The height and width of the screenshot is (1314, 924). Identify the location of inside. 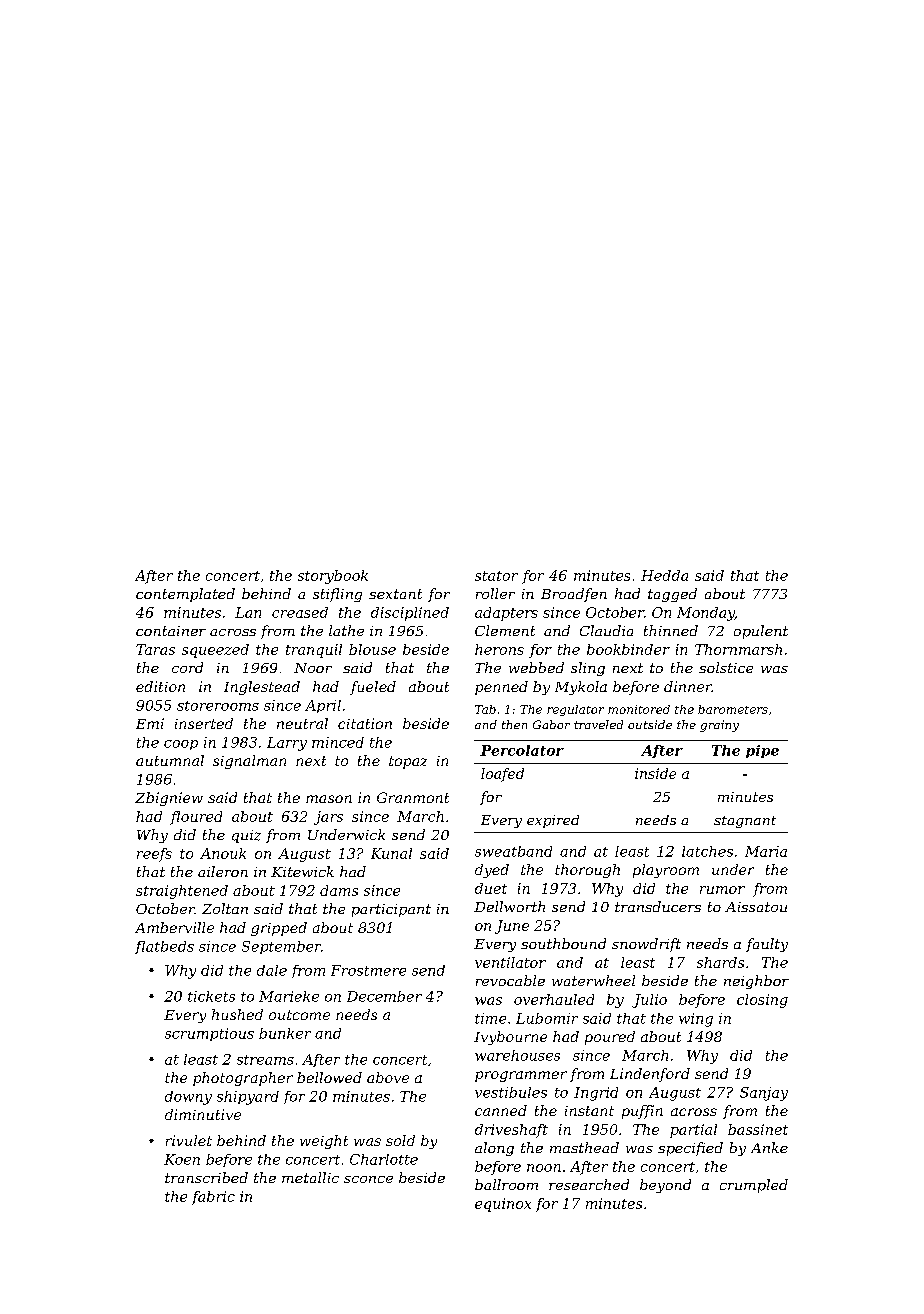
(655, 773).
